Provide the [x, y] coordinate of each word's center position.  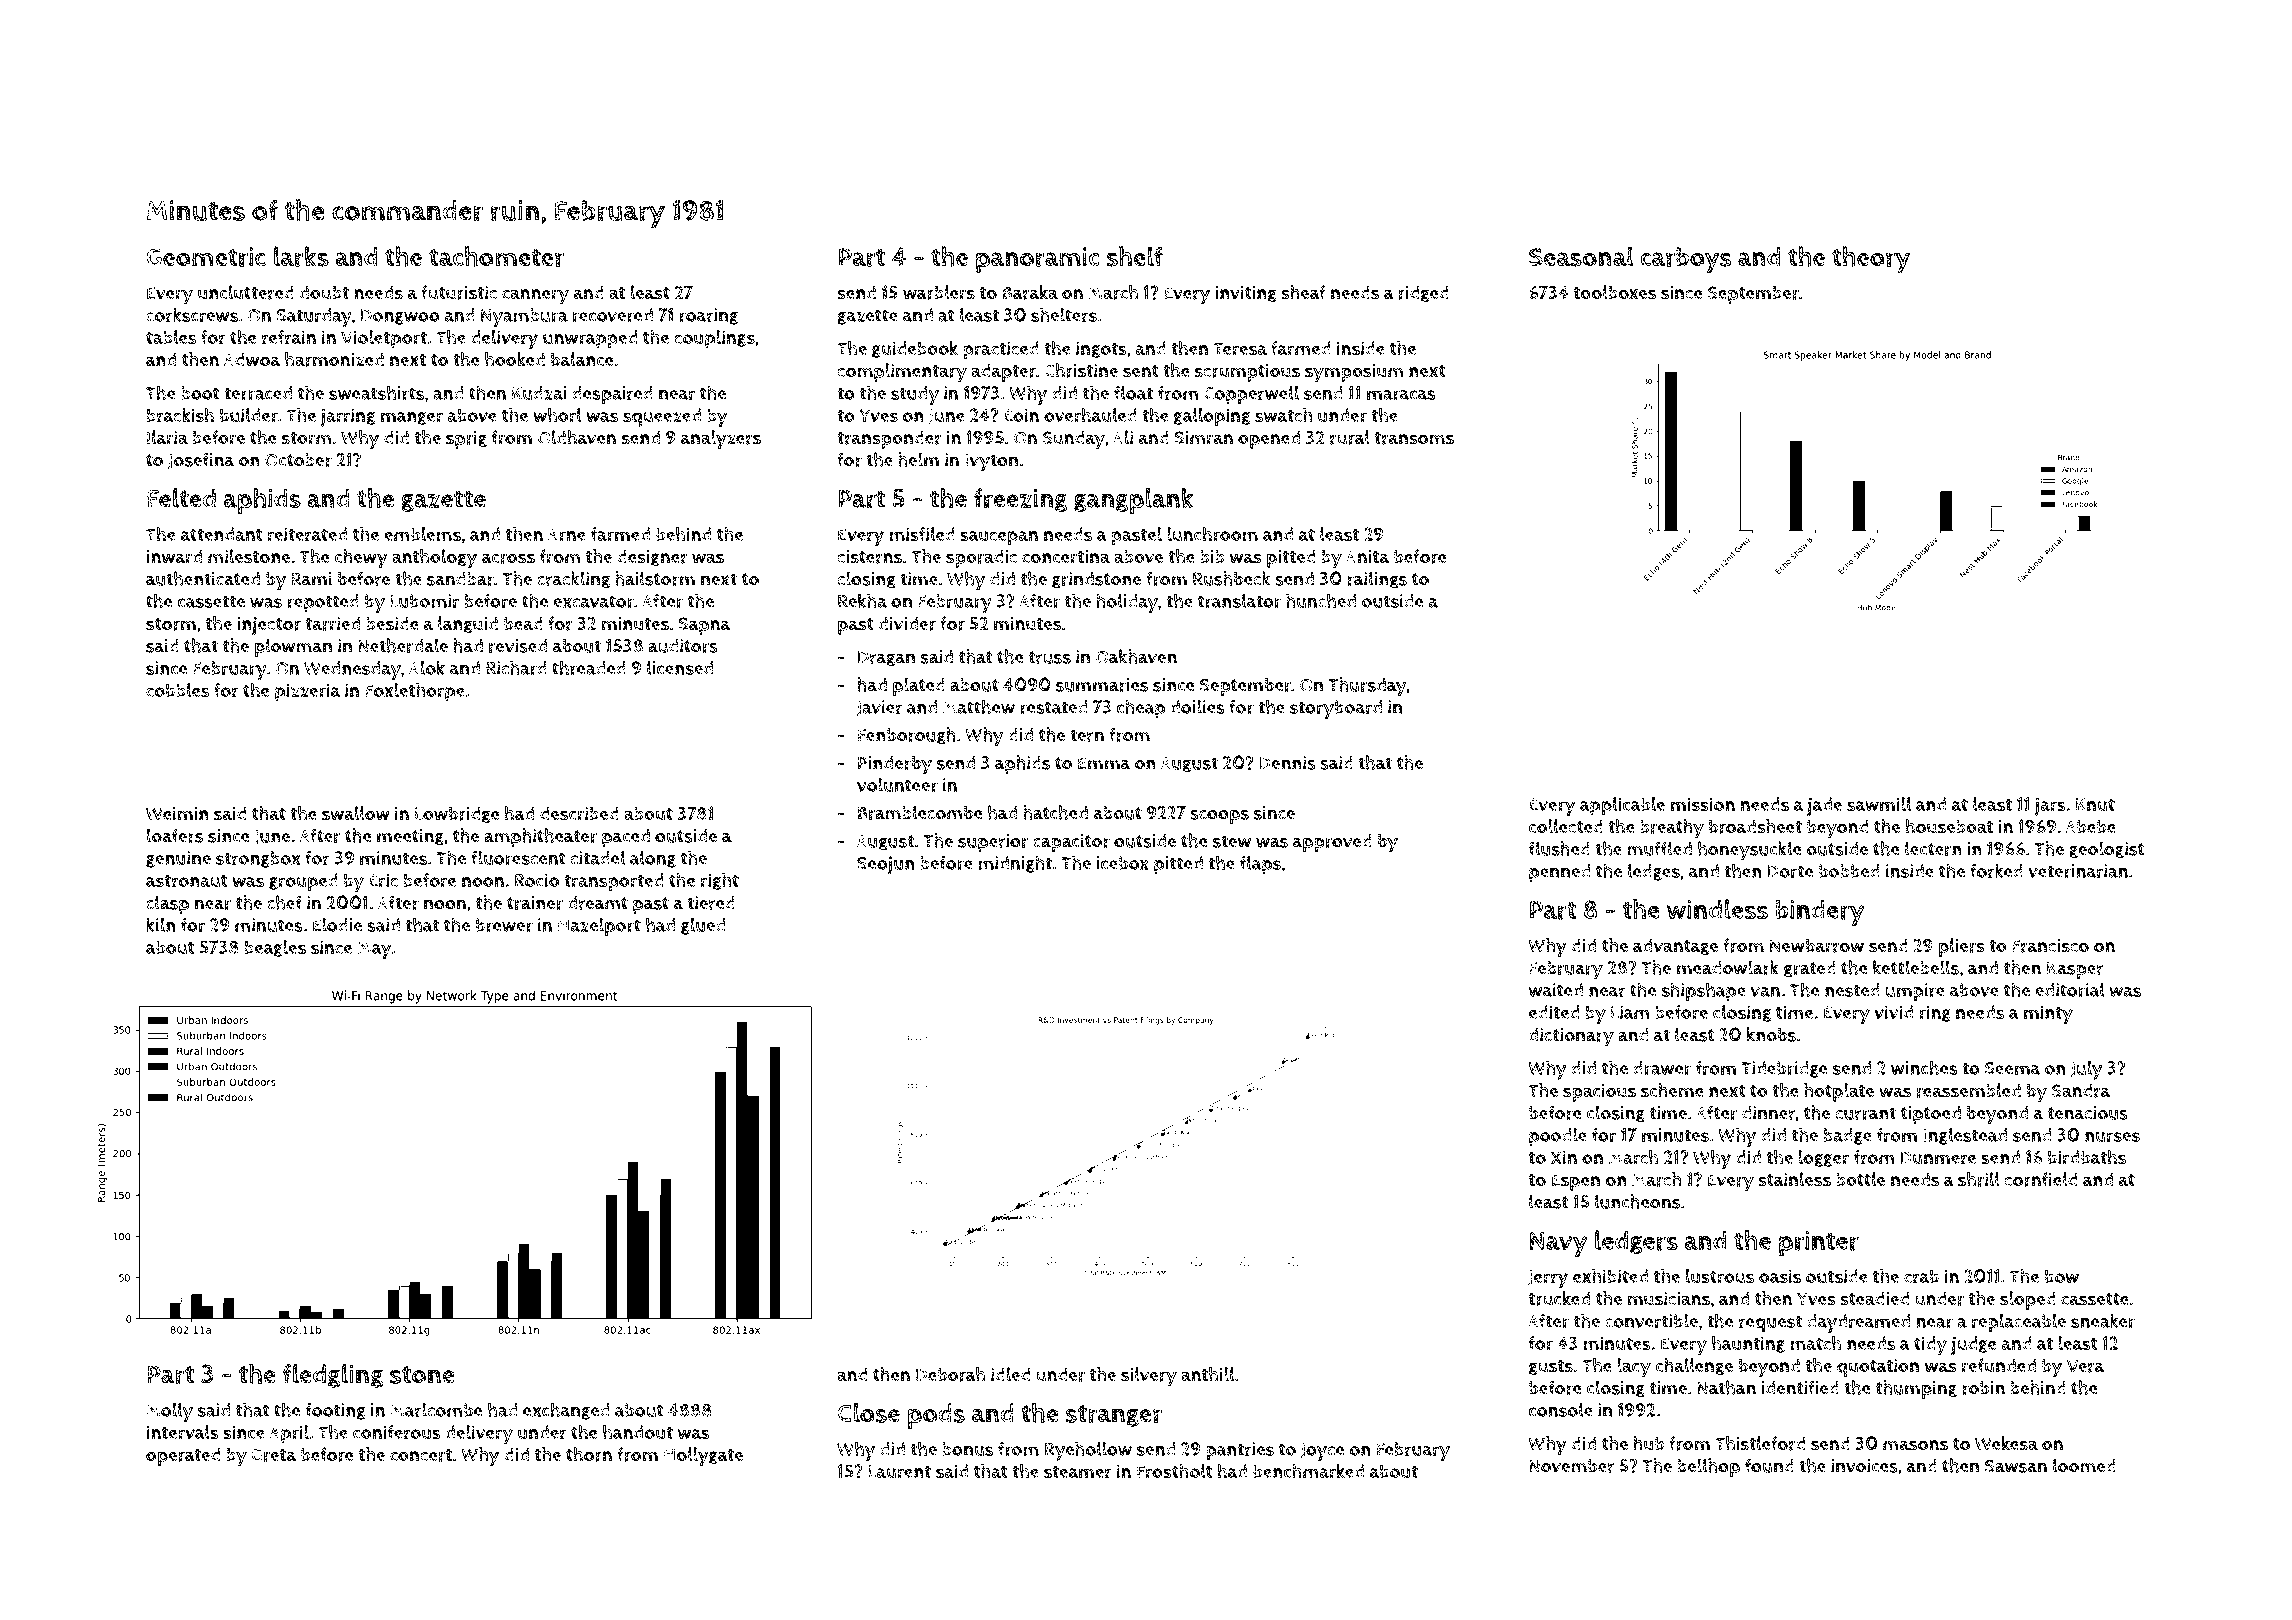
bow [2062, 1276]
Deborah [950, 1374]
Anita [1368, 556]
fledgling [333, 1375]
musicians [1669, 1298]
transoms [1414, 438]
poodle [1558, 1137]
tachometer [496, 256]
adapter [1003, 372]
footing [335, 1411]
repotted [323, 603]
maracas [1401, 395]
